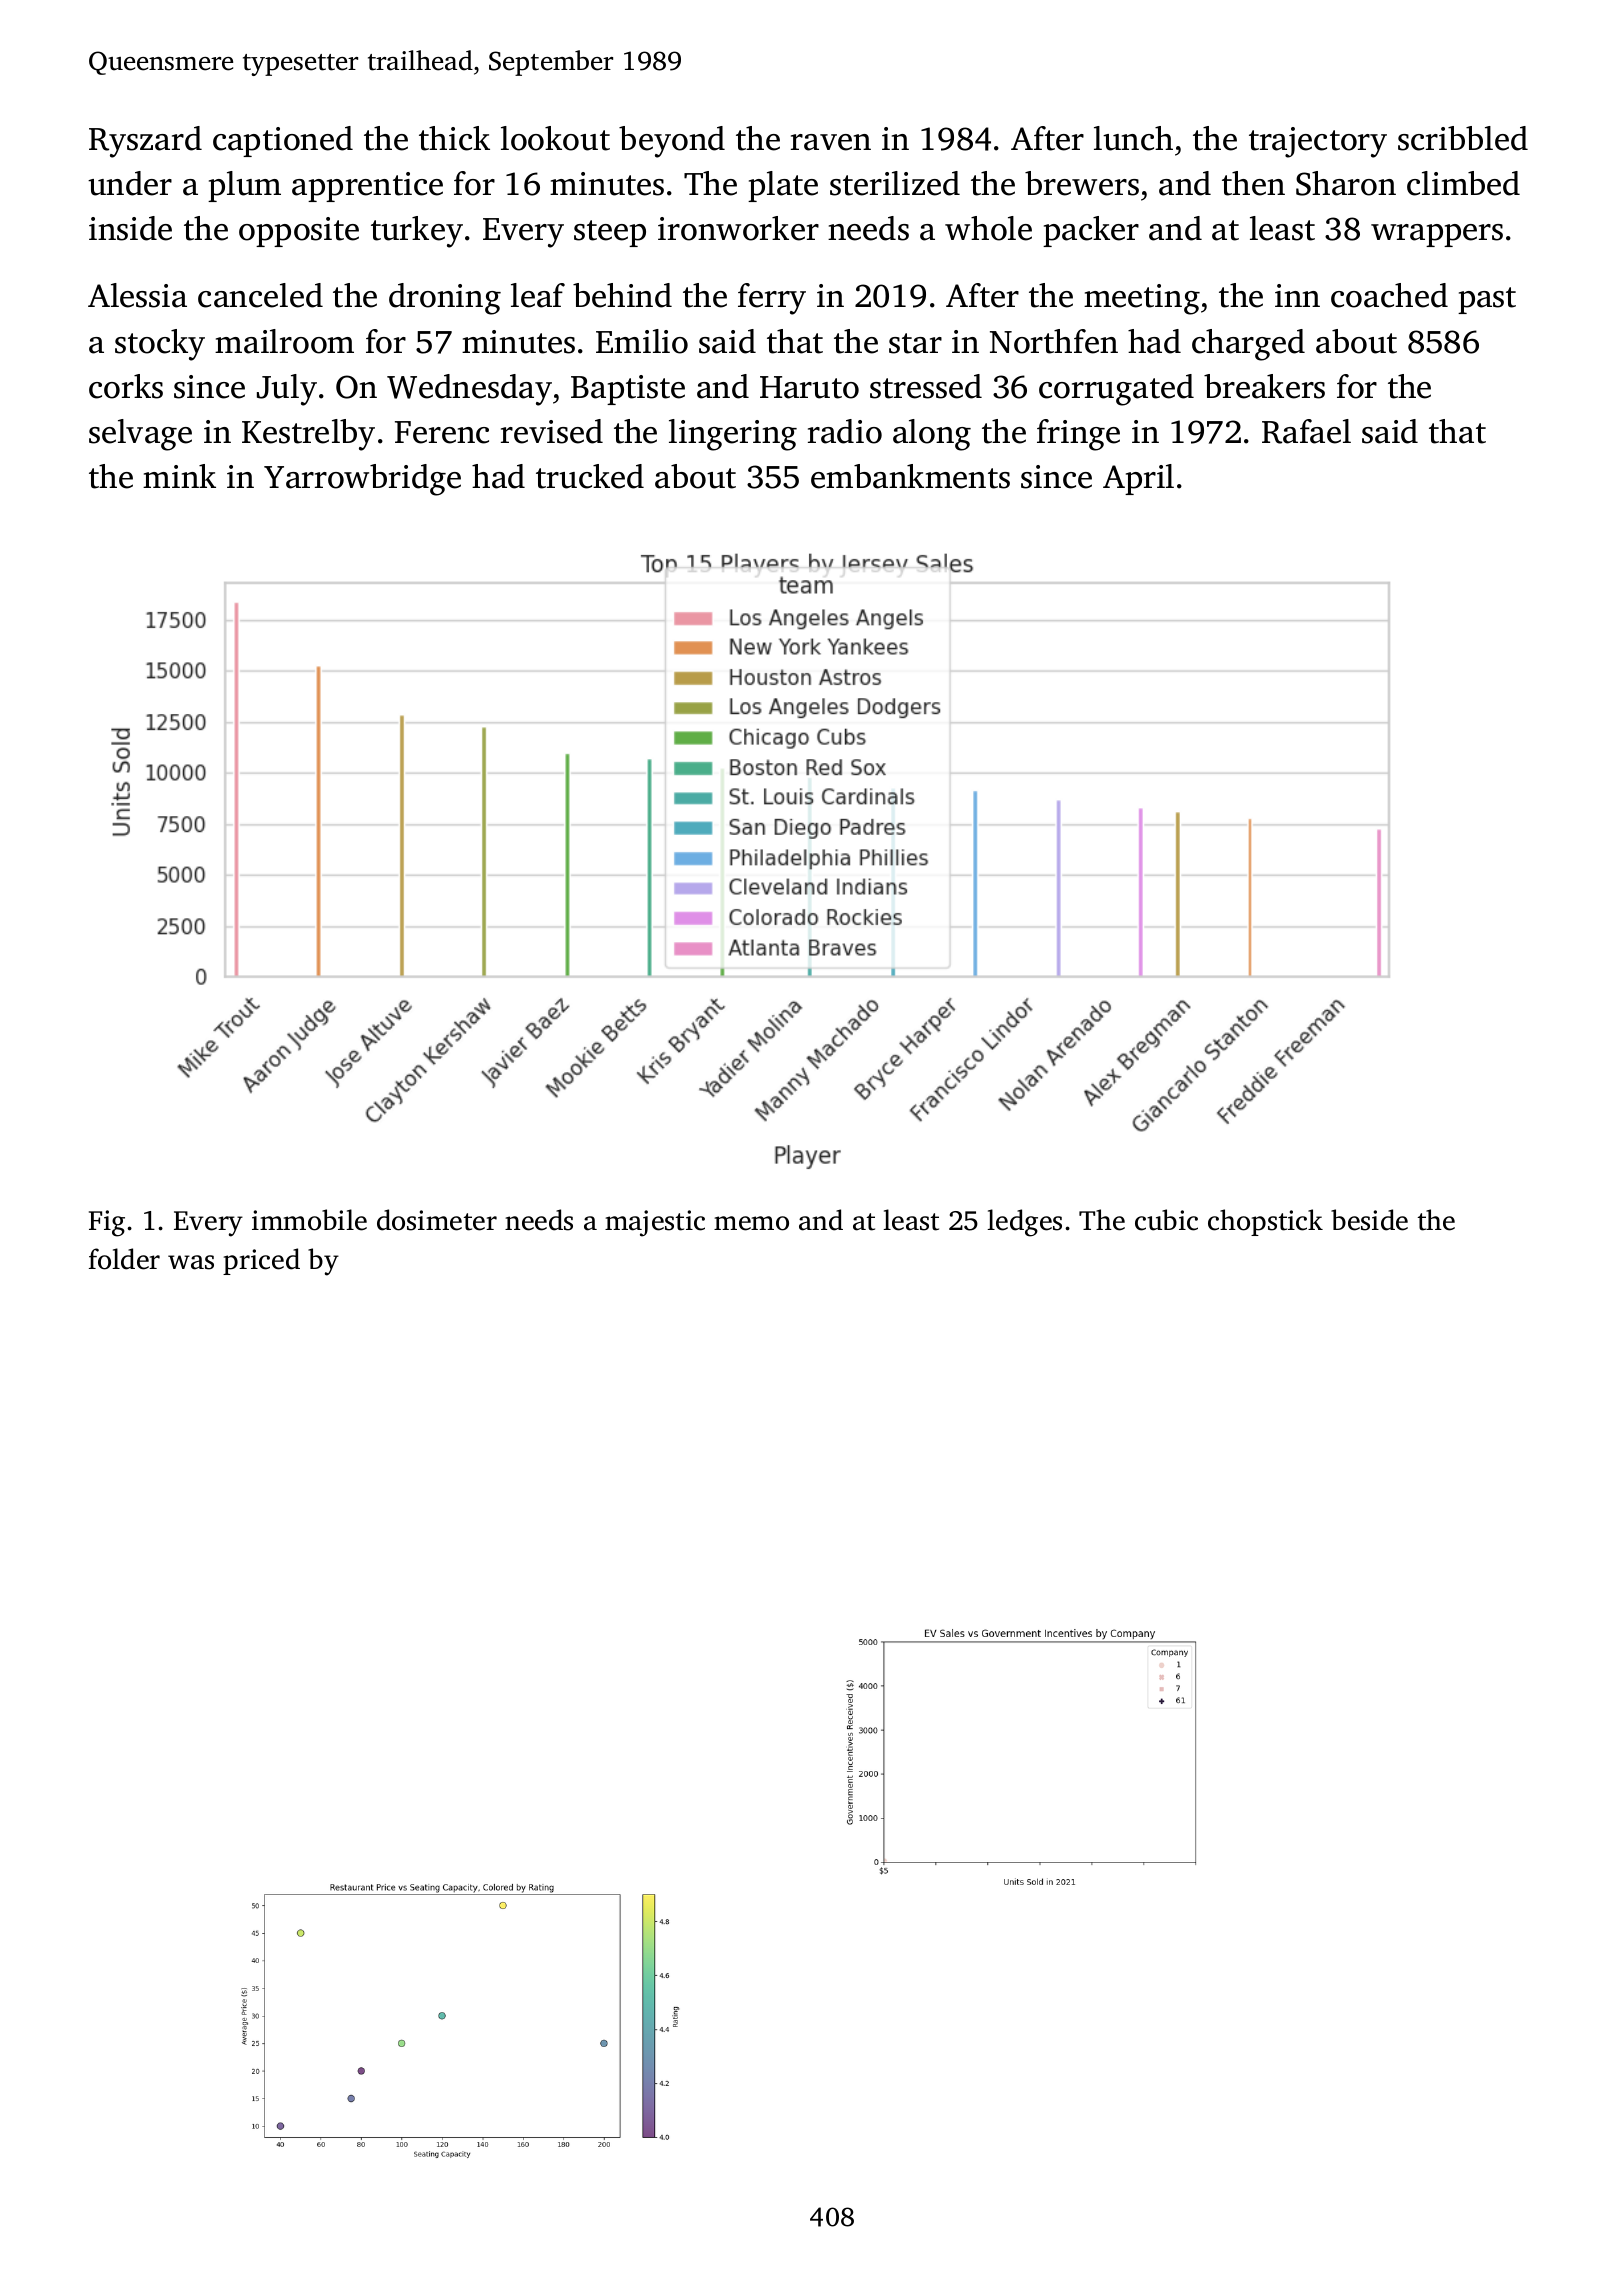 Image resolution: width=1620 pixels, height=2292 pixels. What do you see at coordinates (1024, 1223) in the screenshot?
I see `ledges` at bounding box center [1024, 1223].
